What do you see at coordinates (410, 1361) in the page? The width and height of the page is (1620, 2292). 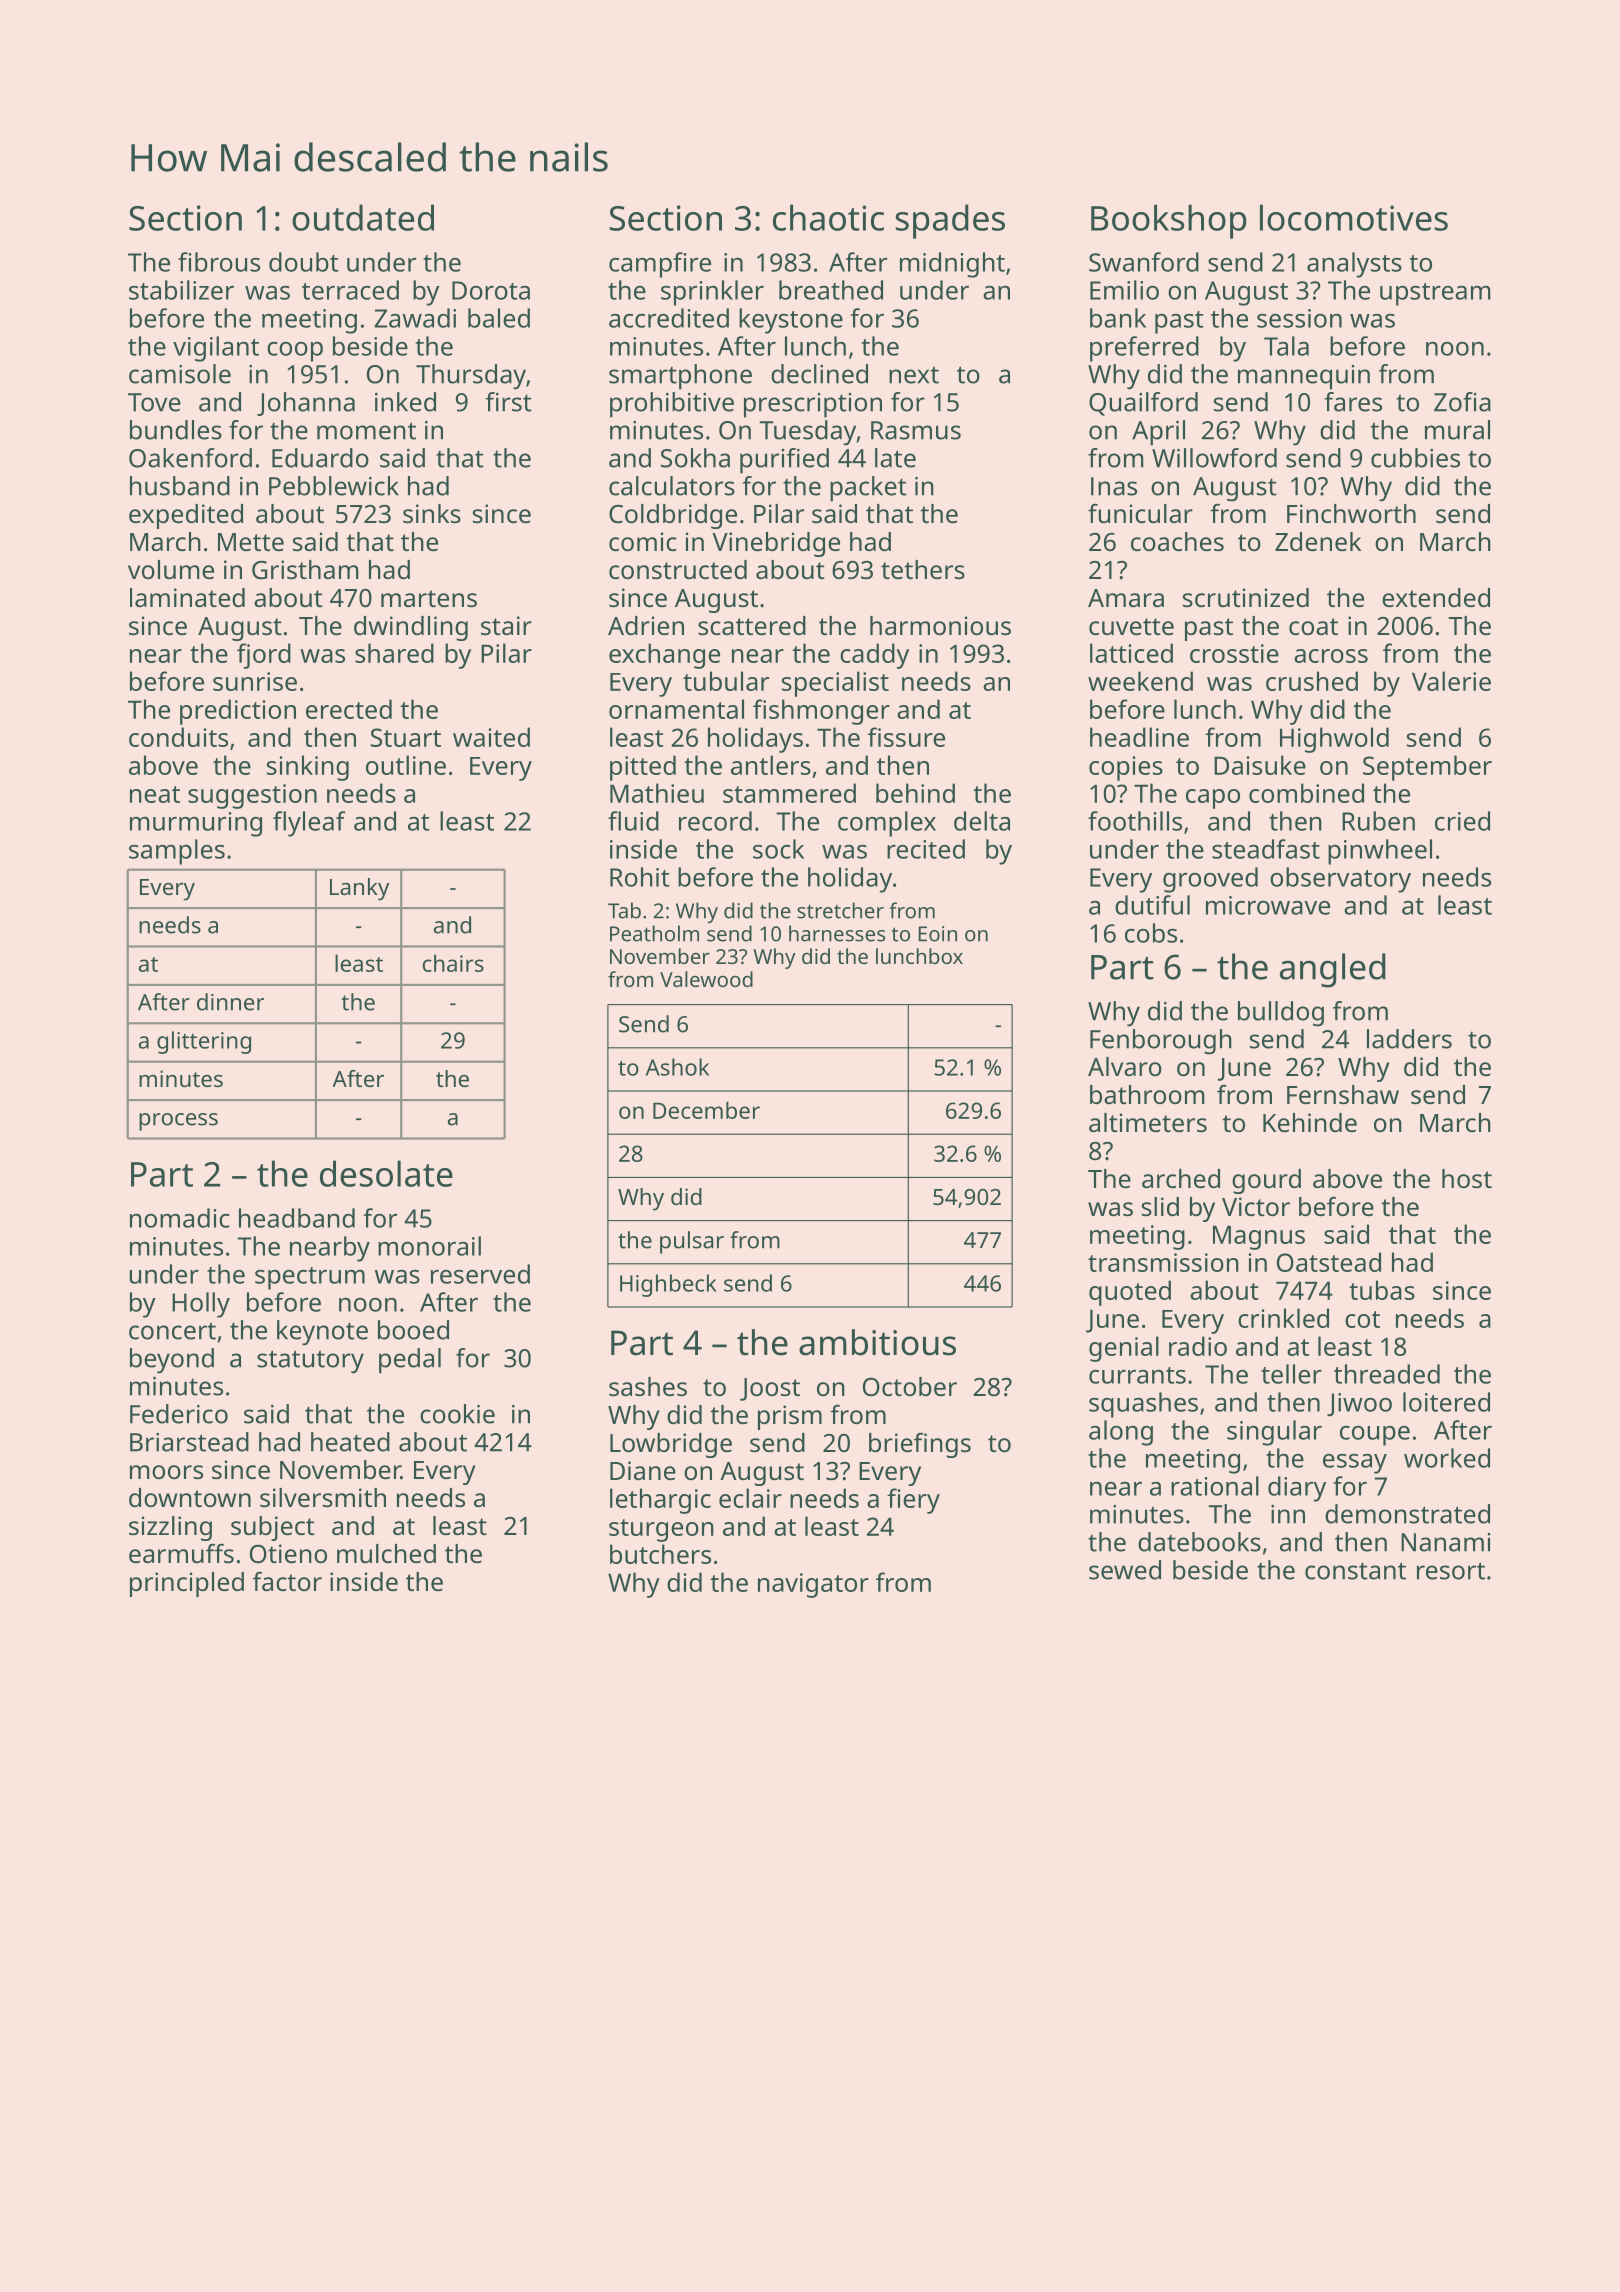 I see `pedal` at bounding box center [410, 1361].
